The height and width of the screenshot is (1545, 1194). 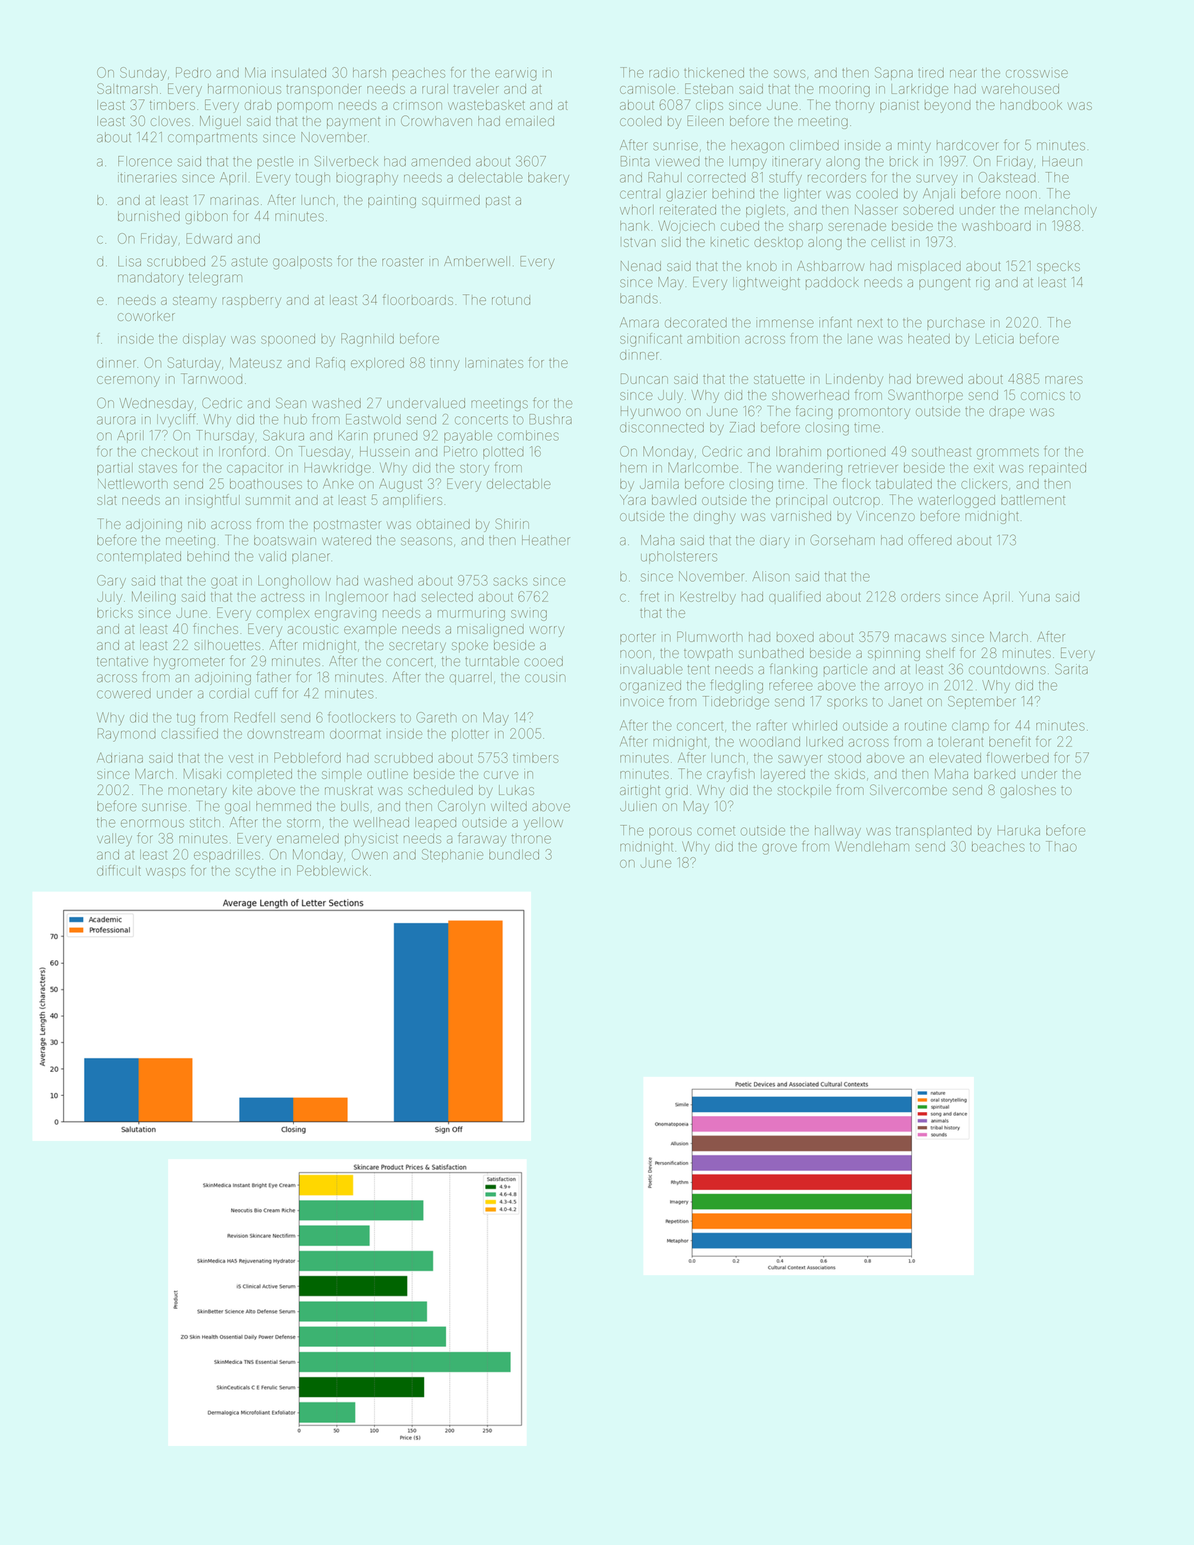 I want to click on Ironford, so click(x=242, y=451).
